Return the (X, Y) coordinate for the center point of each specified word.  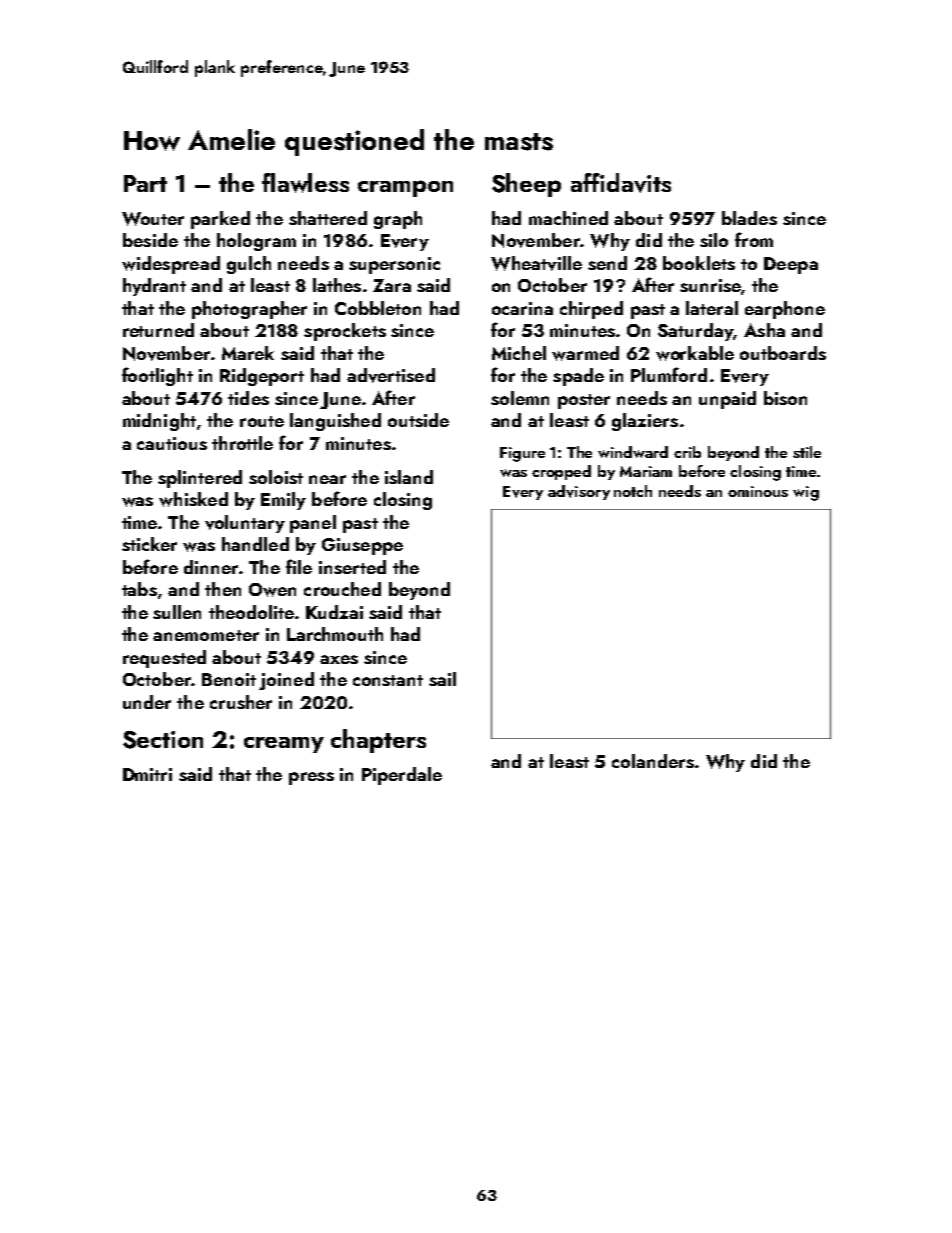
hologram (256, 242)
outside (418, 420)
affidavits (621, 183)
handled (255, 544)
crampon (405, 188)
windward (633, 452)
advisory (579, 492)
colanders (653, 761)
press (311, 778)
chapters (378, 741)
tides (248, 398)
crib (687, 452)
